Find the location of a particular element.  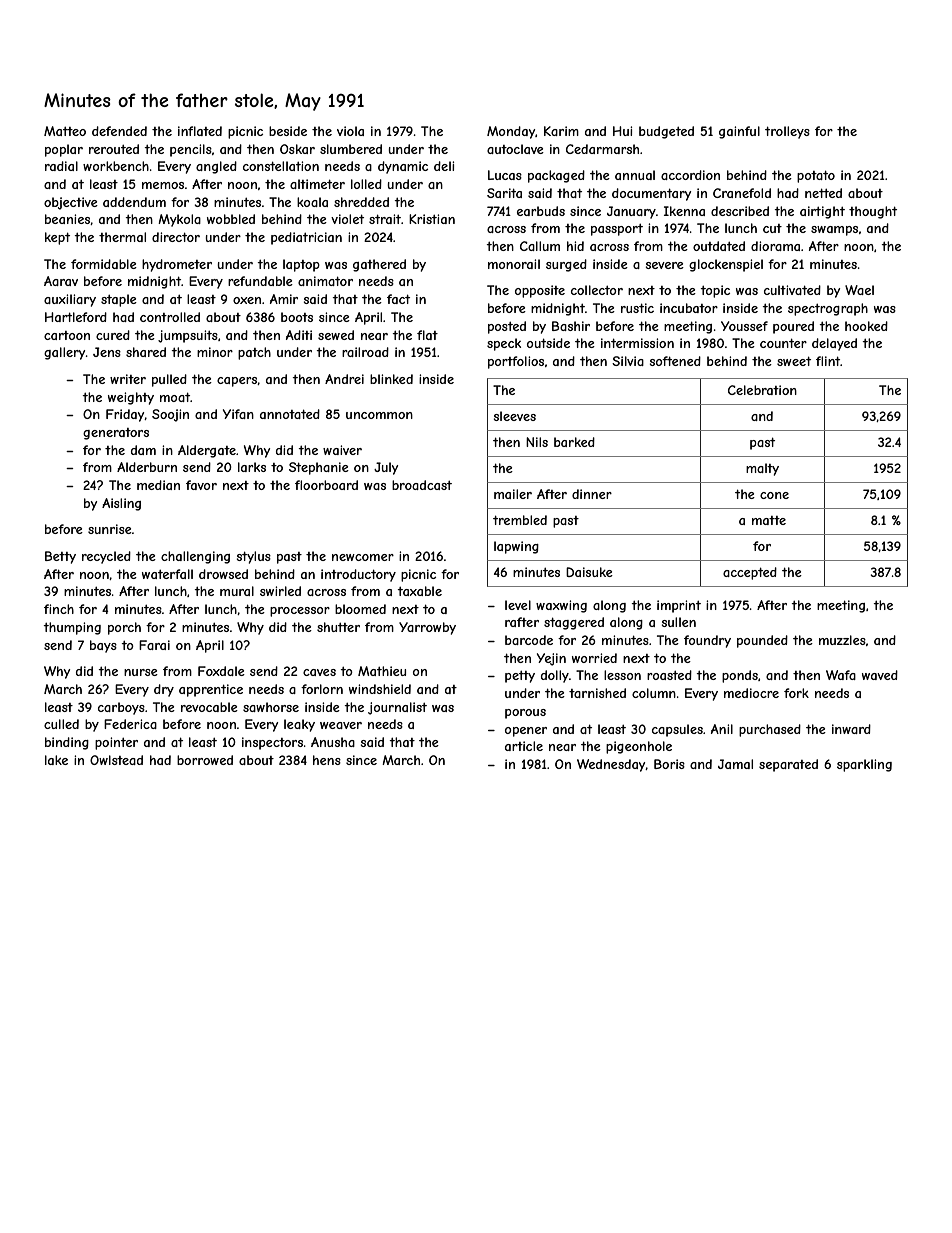

article is located at coordinates (524, 746).
